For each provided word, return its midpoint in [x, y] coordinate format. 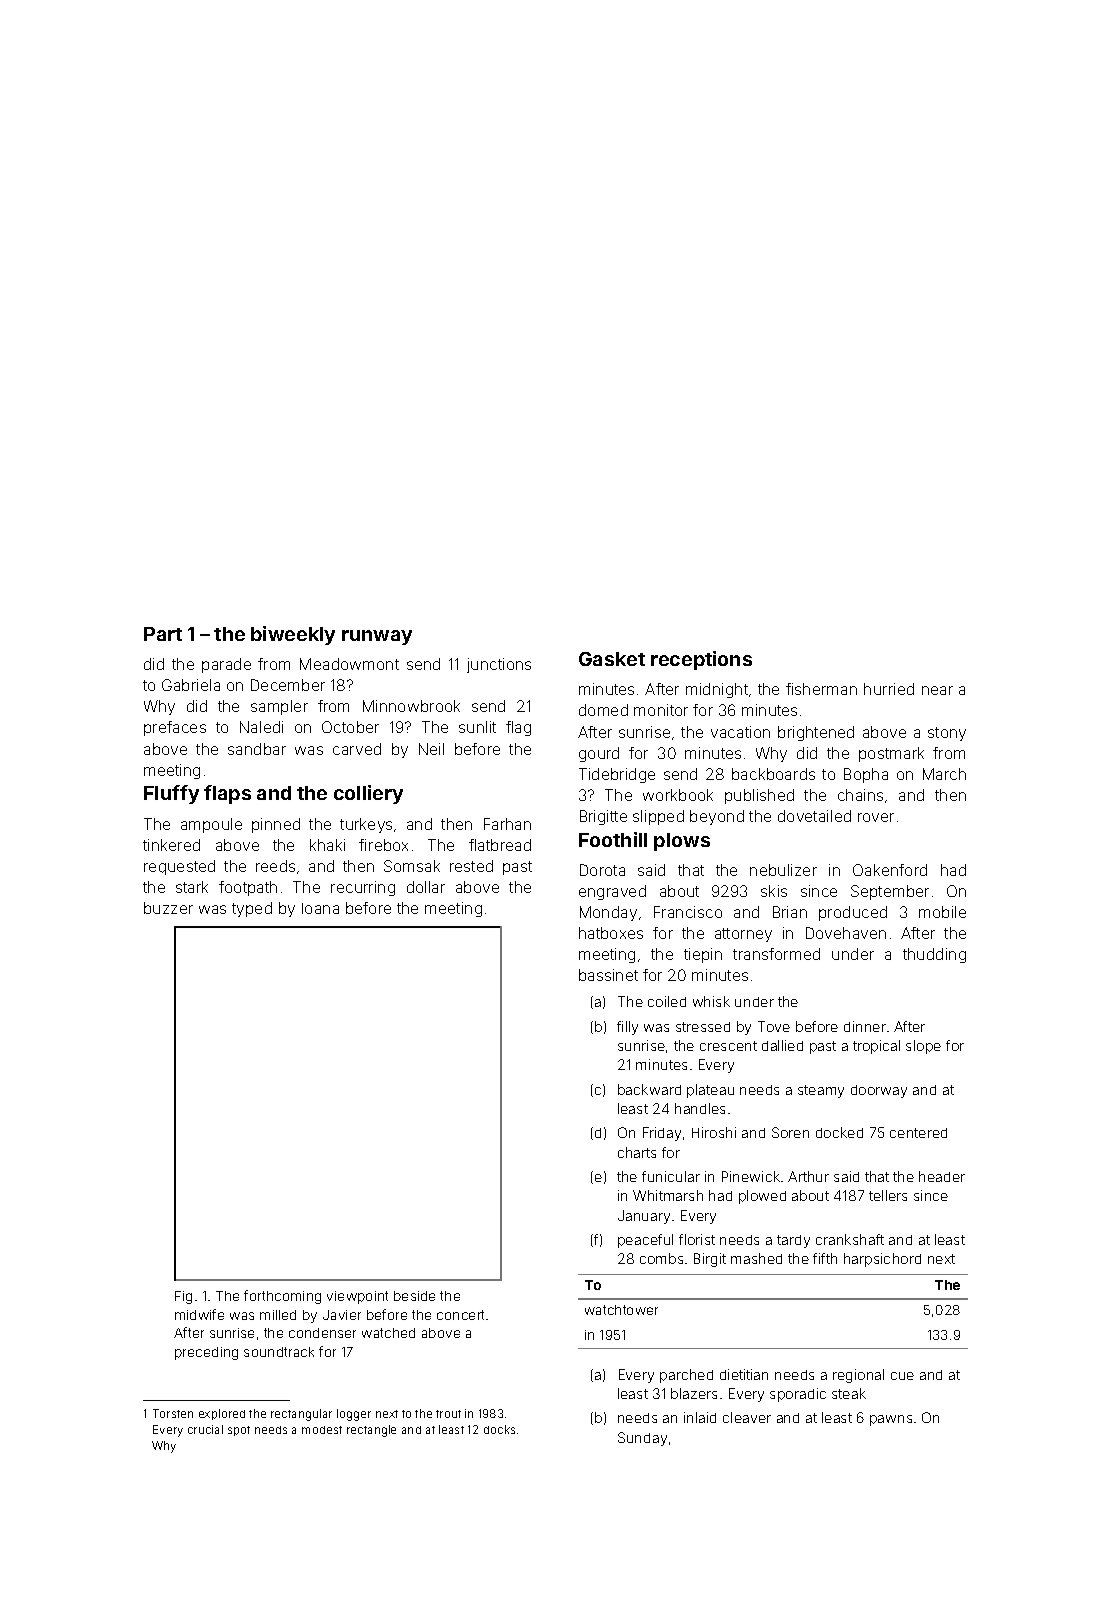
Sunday [642, 1439]
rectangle [371, 1431]
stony [947, 734]
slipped [658, 817]
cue [902, 1376]
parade [226, 665]
